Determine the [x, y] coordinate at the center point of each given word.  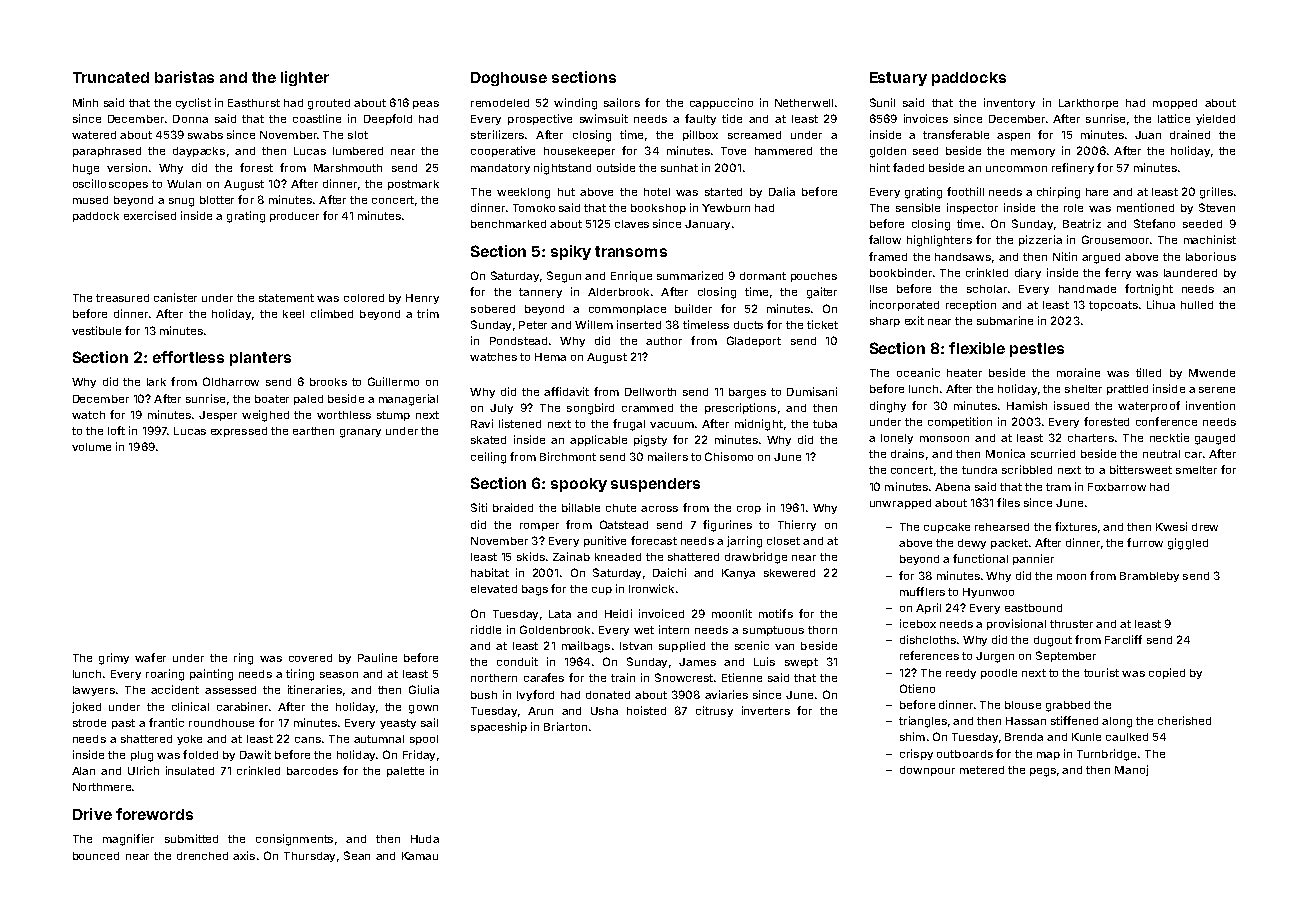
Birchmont [568, 456]
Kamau [420, 856]
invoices [926, 118]
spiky [571, 252]
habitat [490, 572]
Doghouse [509, 79]
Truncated [111, 77]
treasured [122, 298]
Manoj [1131, 770]
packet [1009, 544]
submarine [1005, 320]
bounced [96, 856]
